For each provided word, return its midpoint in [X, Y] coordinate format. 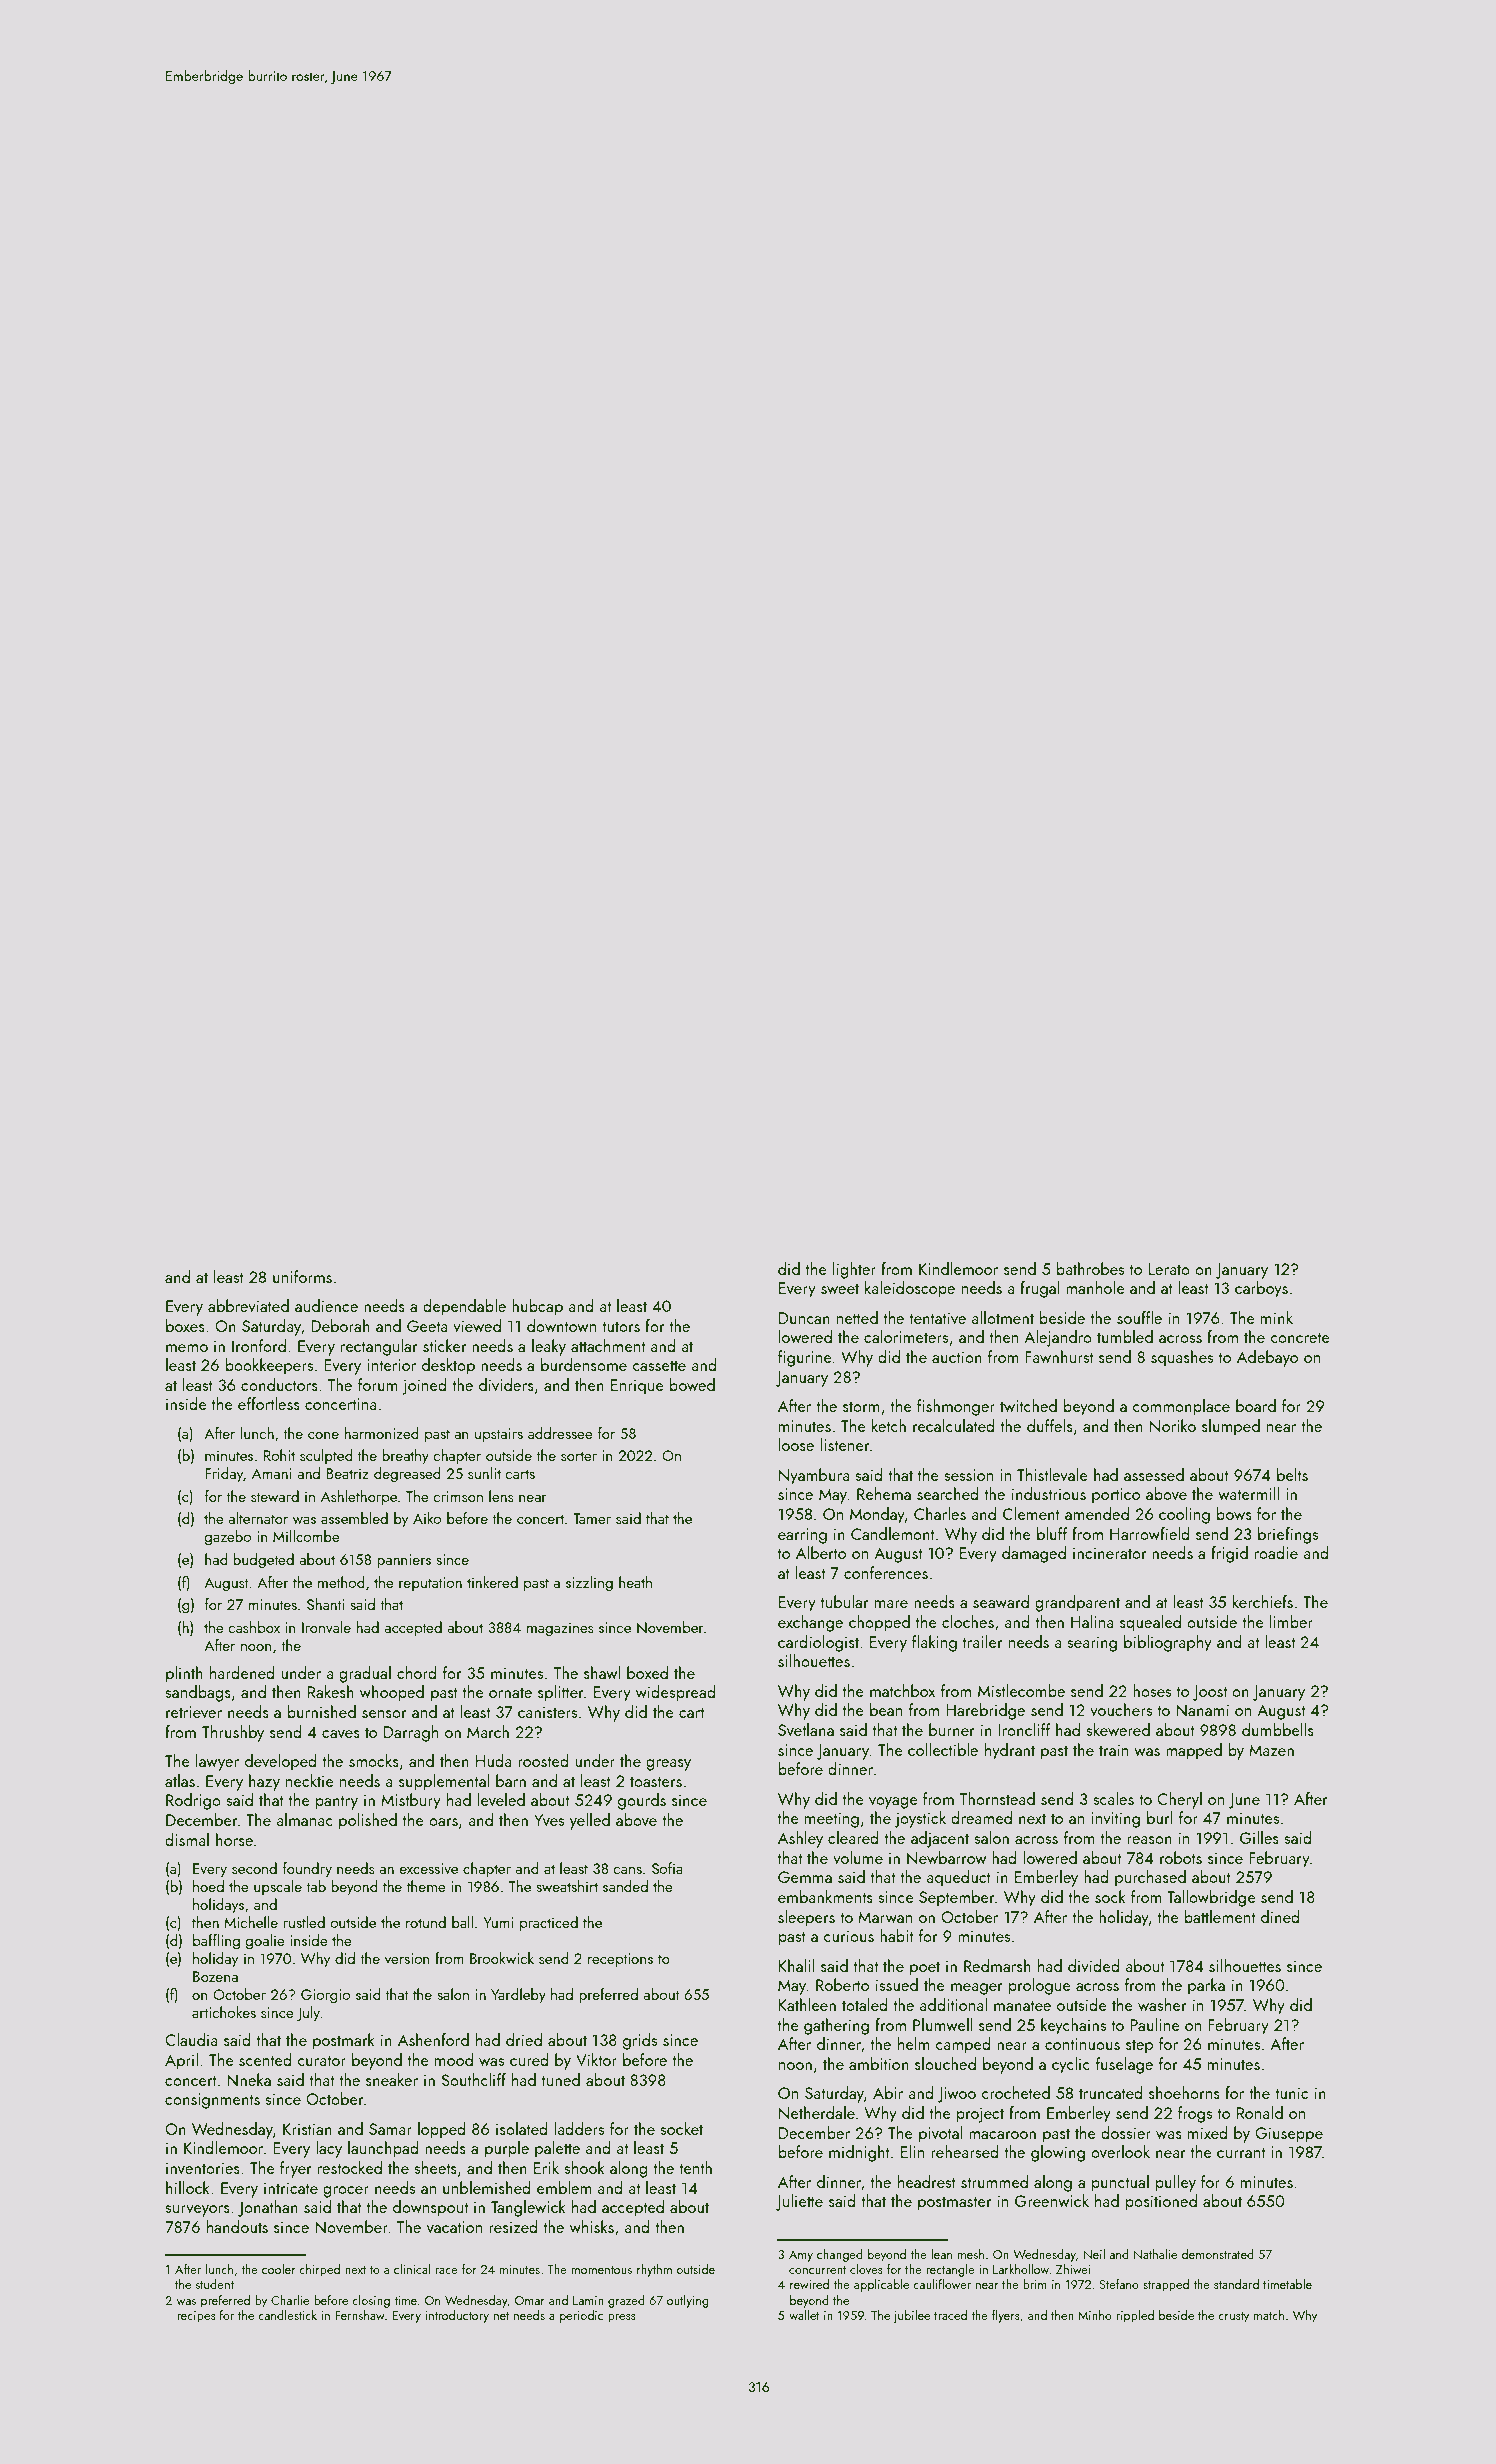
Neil [1094, 2254]
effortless [269, 1403]
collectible [943, 1749]
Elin [912, 2151]
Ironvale [326, 1627]
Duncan [804, 1318]
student [215, 2284]
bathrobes [1090, 1268]
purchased [1150, 1878]
